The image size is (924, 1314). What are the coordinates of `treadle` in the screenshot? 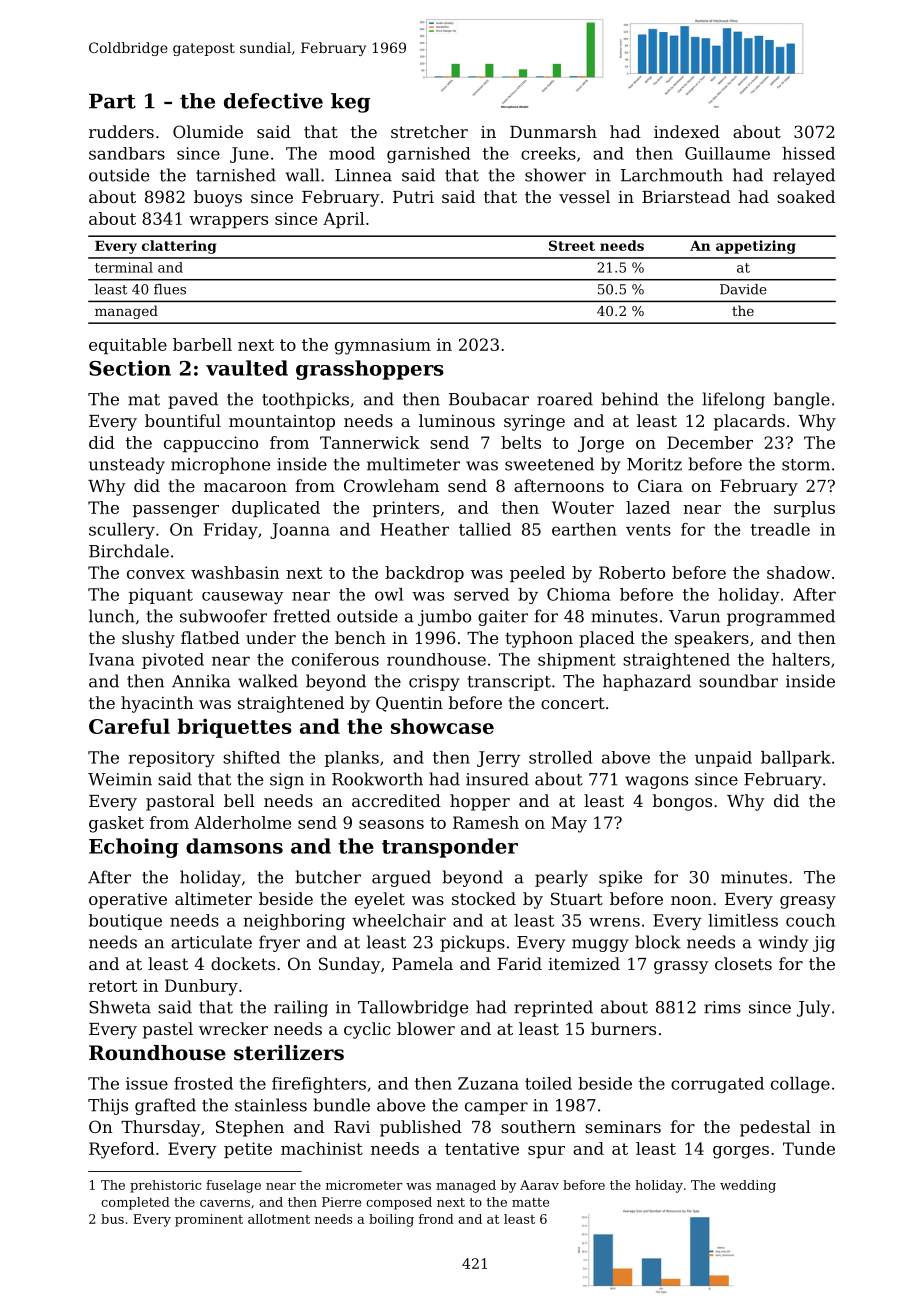 It's located at (780, 529).
